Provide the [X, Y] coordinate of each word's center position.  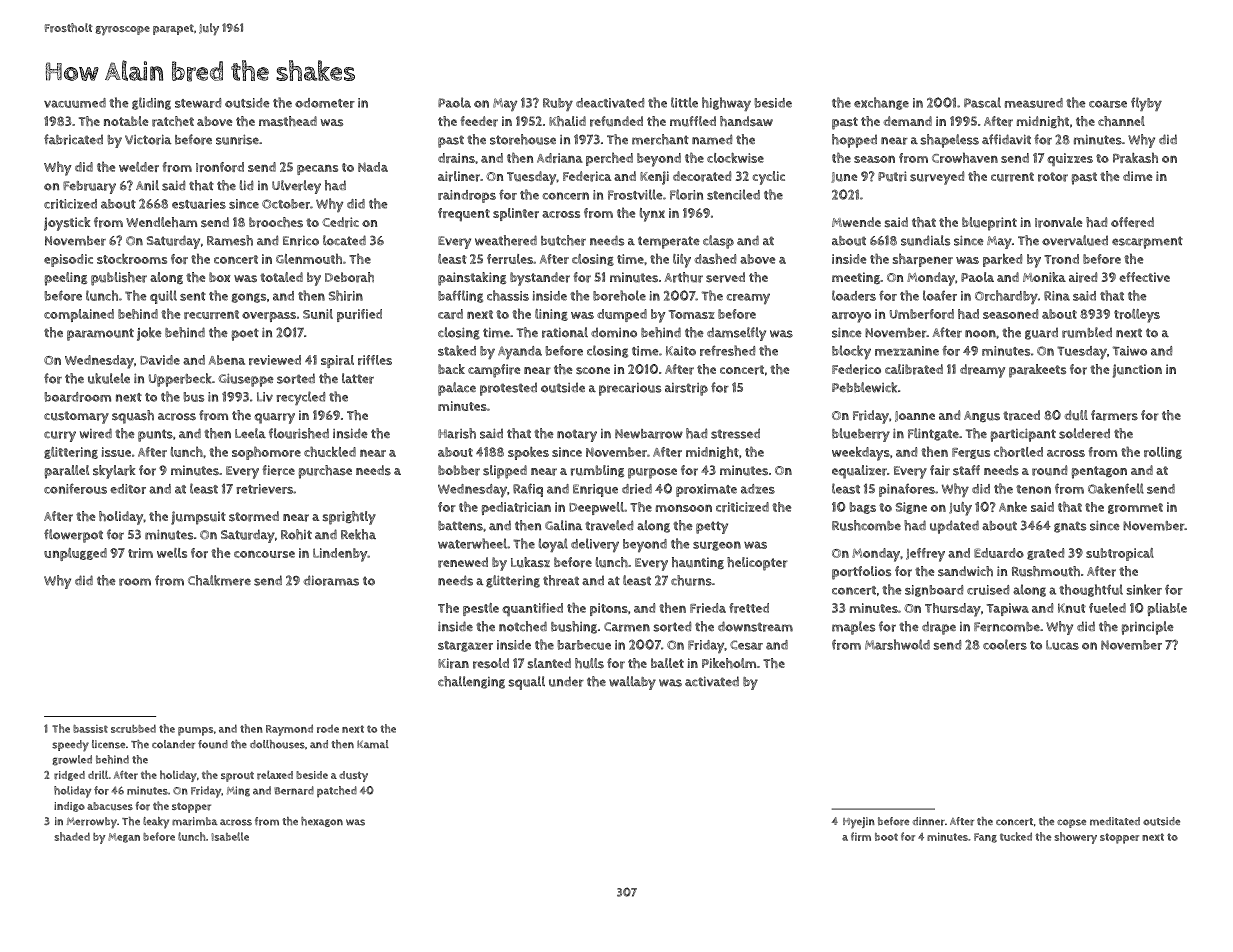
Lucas [1062, 645]
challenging [471, 682]
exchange [881, 103]
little [684, 102]
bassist [90, 729]
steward [198, 103]
